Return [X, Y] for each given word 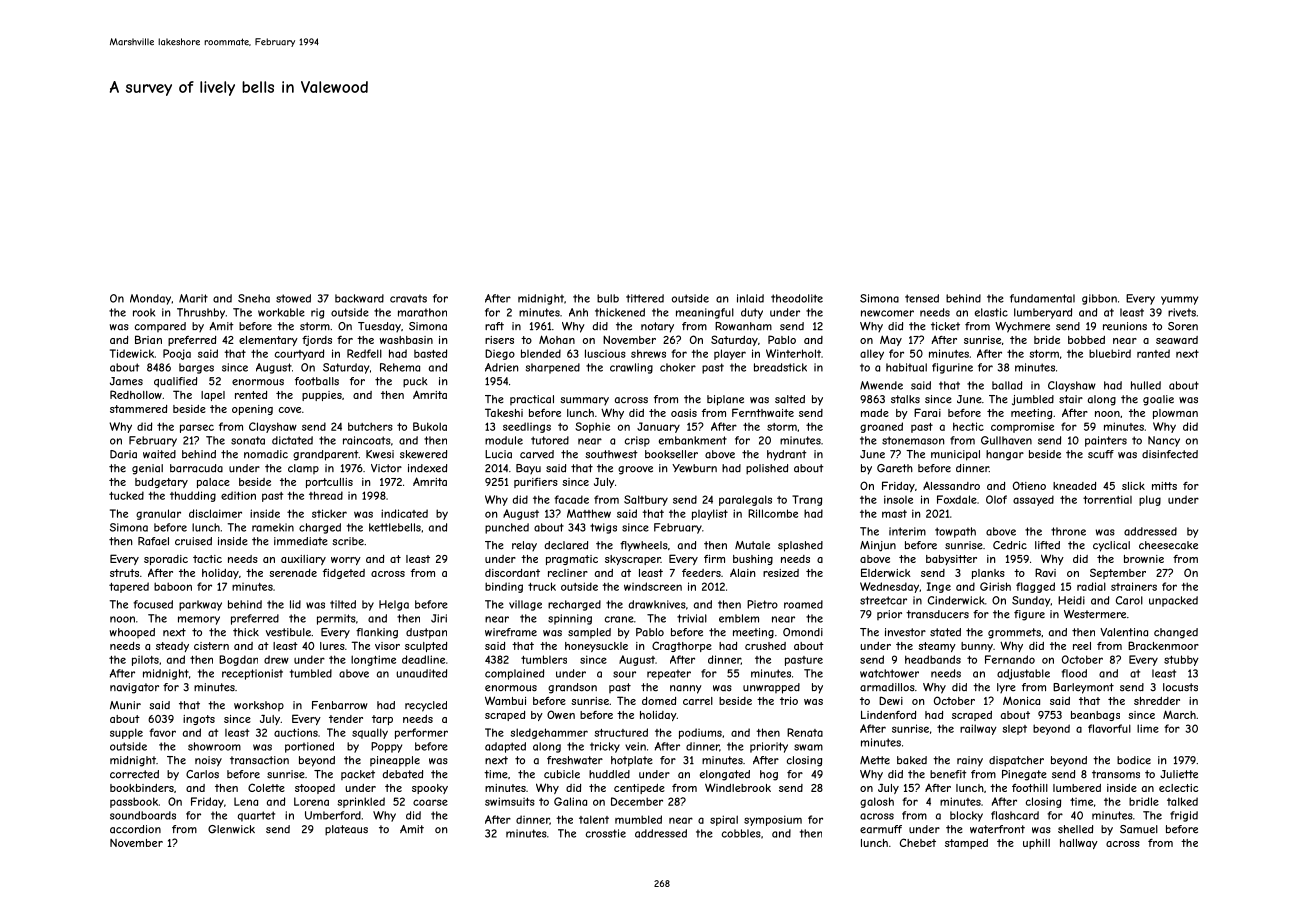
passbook [134, 802]
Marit [193, 298]
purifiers [536, 483]
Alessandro [951, 485]
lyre [1006, 688]
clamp [303, 469]
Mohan [557, 339]
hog [769, 775]
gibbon [1099, 299]
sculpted [426, 647]
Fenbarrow [340, 705]
